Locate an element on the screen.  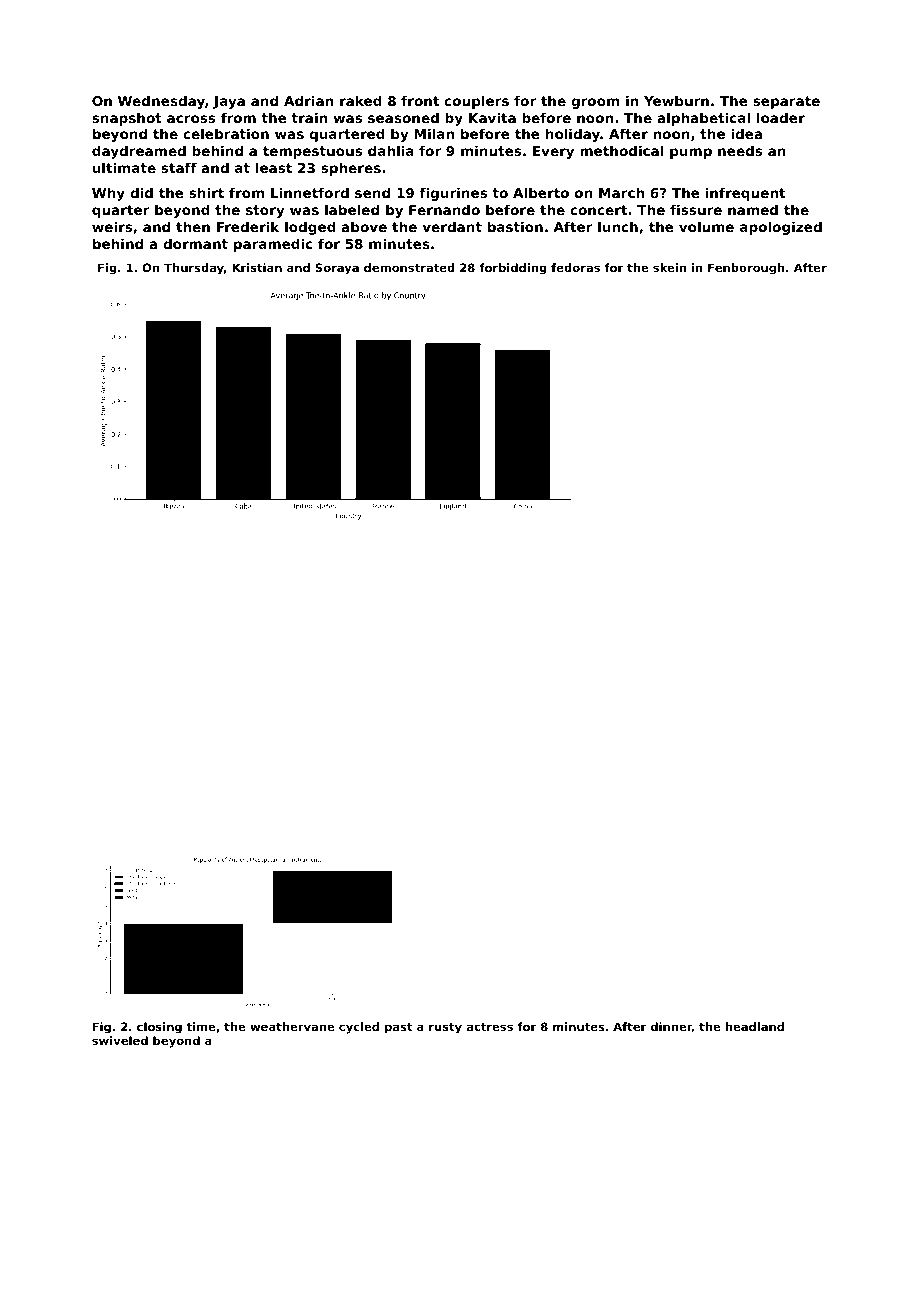
Kristian is located at coordinates (257, 267).
